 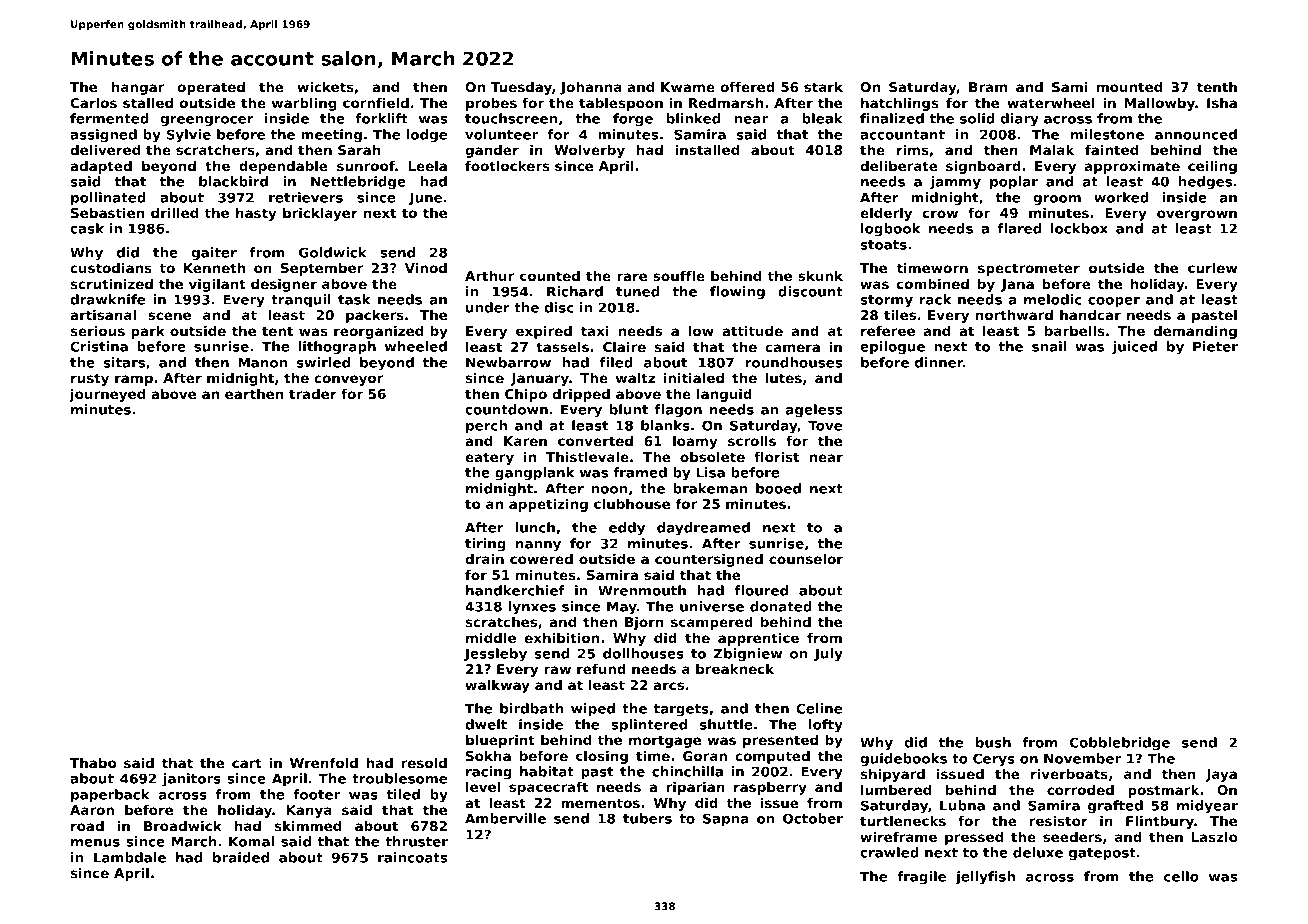 What do you see at coordinates (500, 741) in the image?
I see `blueprint` at bounding box center [500, 741].
